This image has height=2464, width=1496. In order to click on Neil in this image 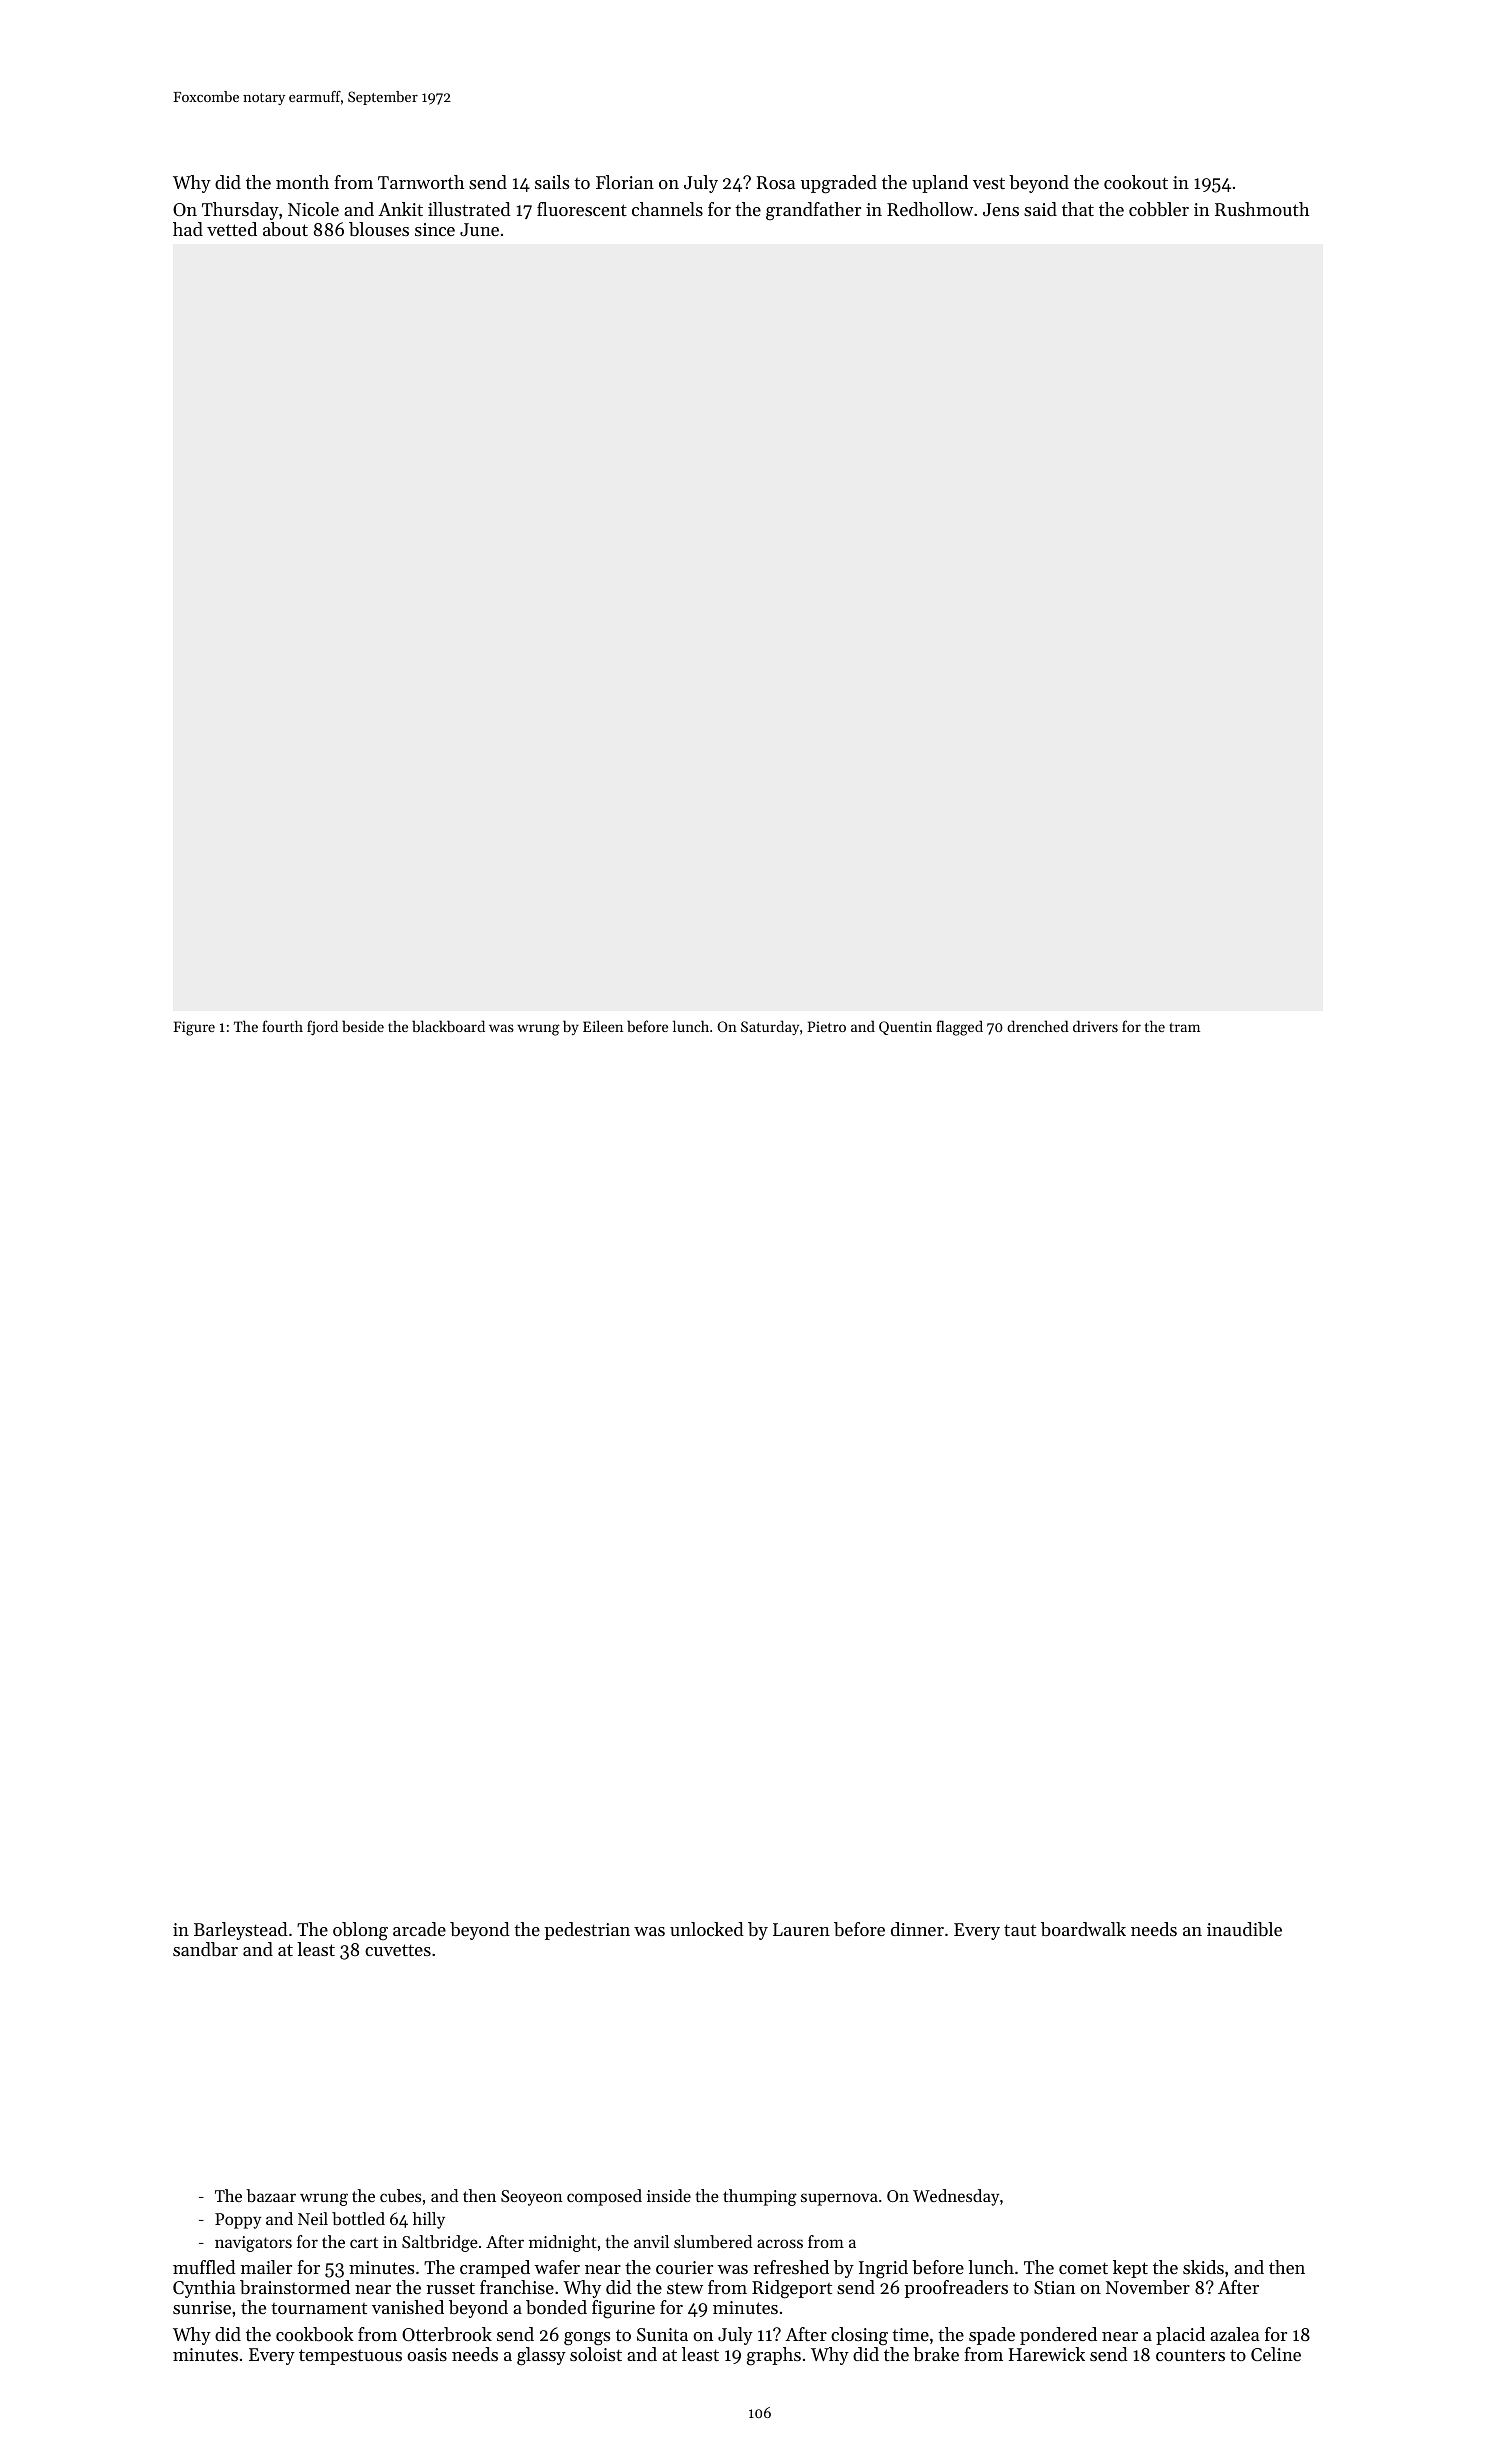, I will do `click(313, 2218)`.
